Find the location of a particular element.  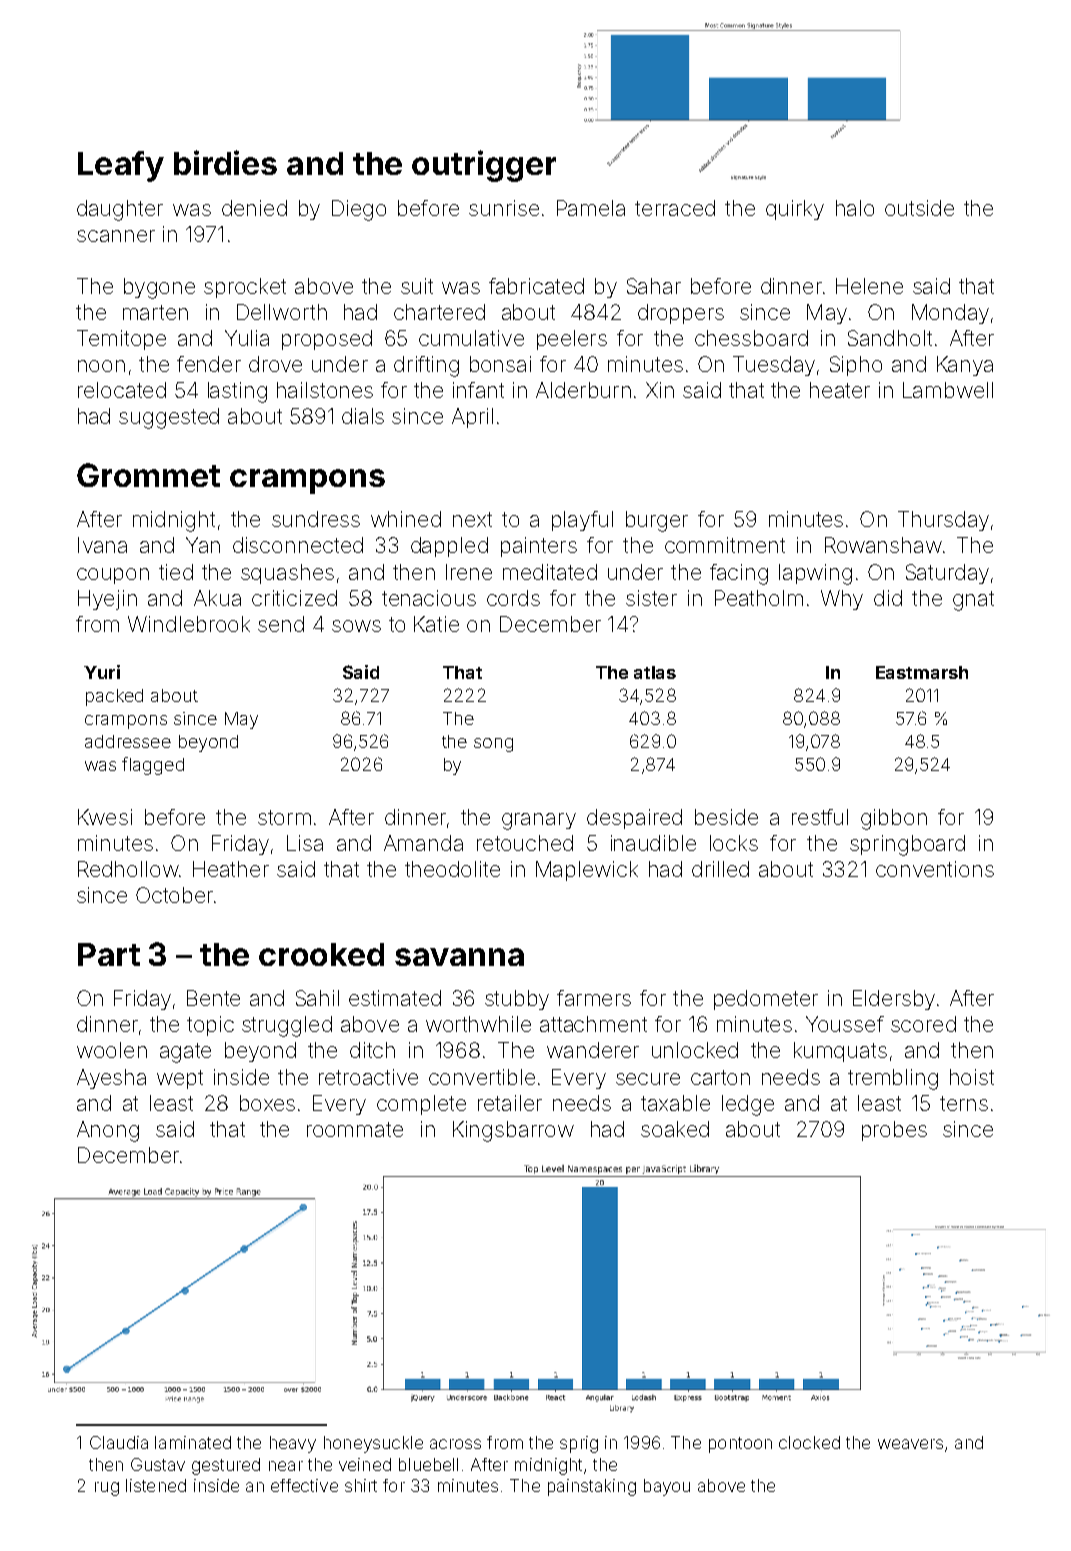

bayou is located at coordinates (667, 1487).
